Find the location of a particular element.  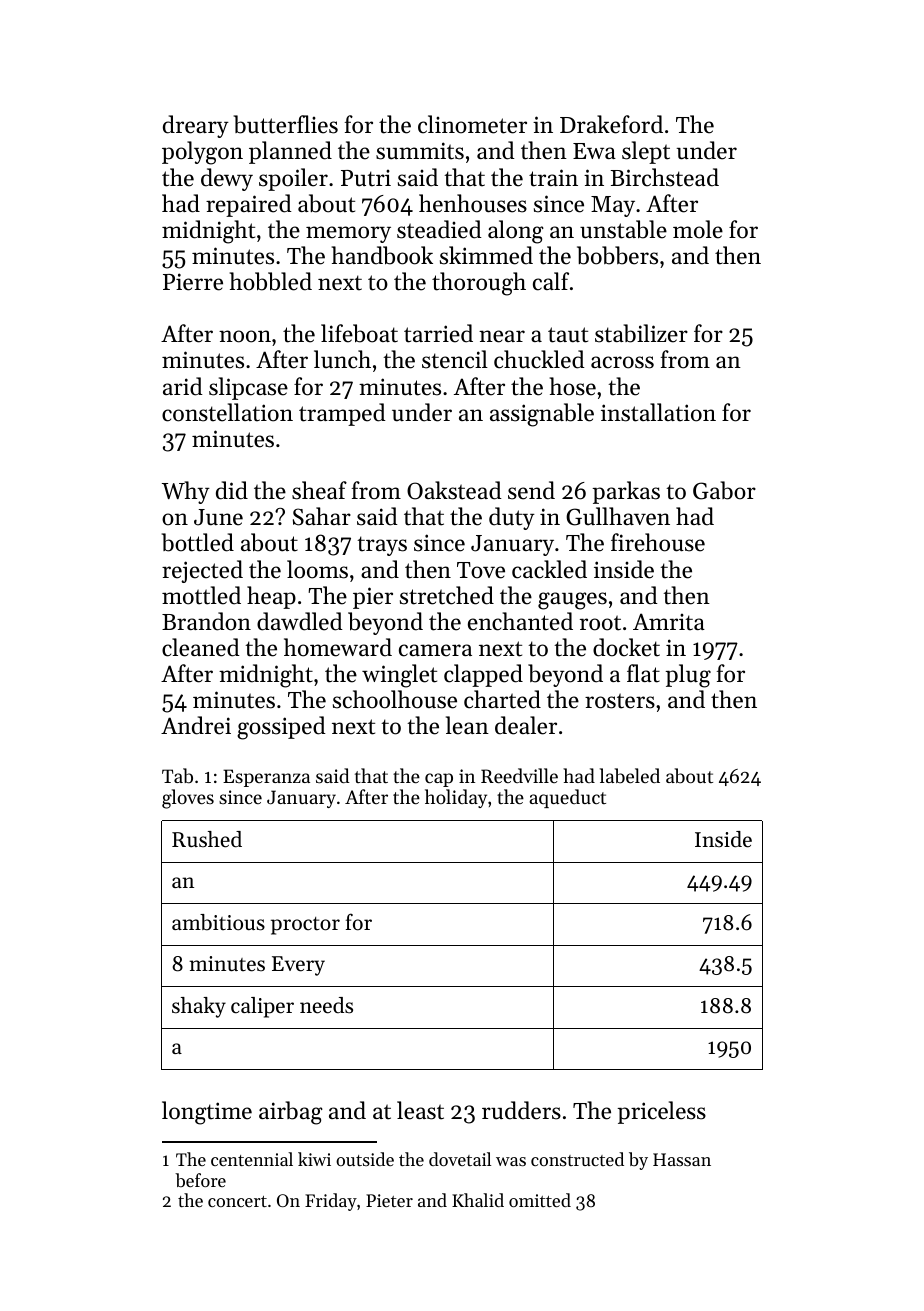

Gabor is located at coordinates (724, 490).
